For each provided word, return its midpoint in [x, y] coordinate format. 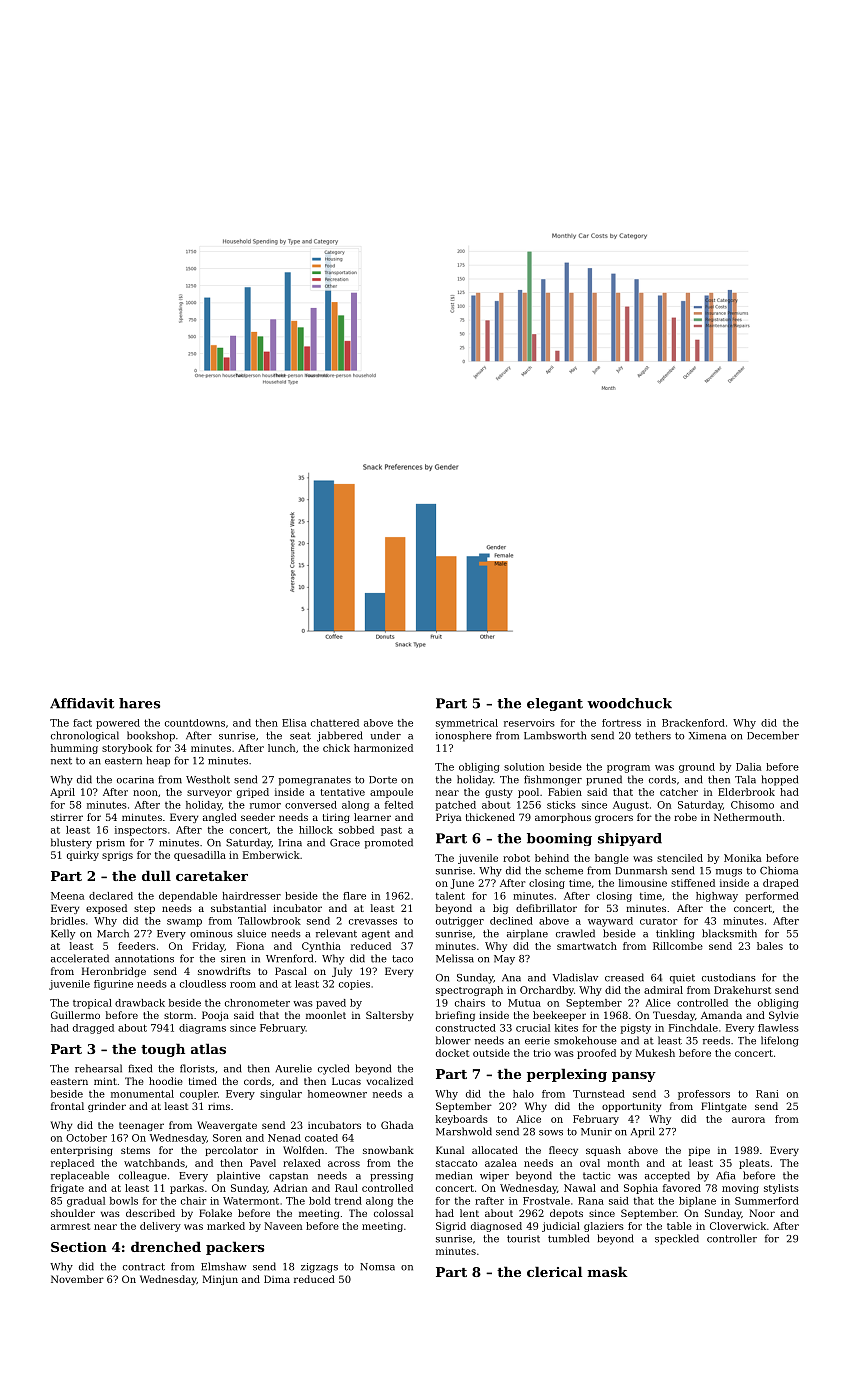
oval [590, 1163]
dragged [93, 1029]
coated [321, 1138]
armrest [70, 1226]
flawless [778, 1028]
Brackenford [693, 723]
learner [372, 817]
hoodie [166, 1081]
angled [220, 818]
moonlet [326, 1015]
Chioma [779, 870]
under [386, 735]
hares [139, 703]
